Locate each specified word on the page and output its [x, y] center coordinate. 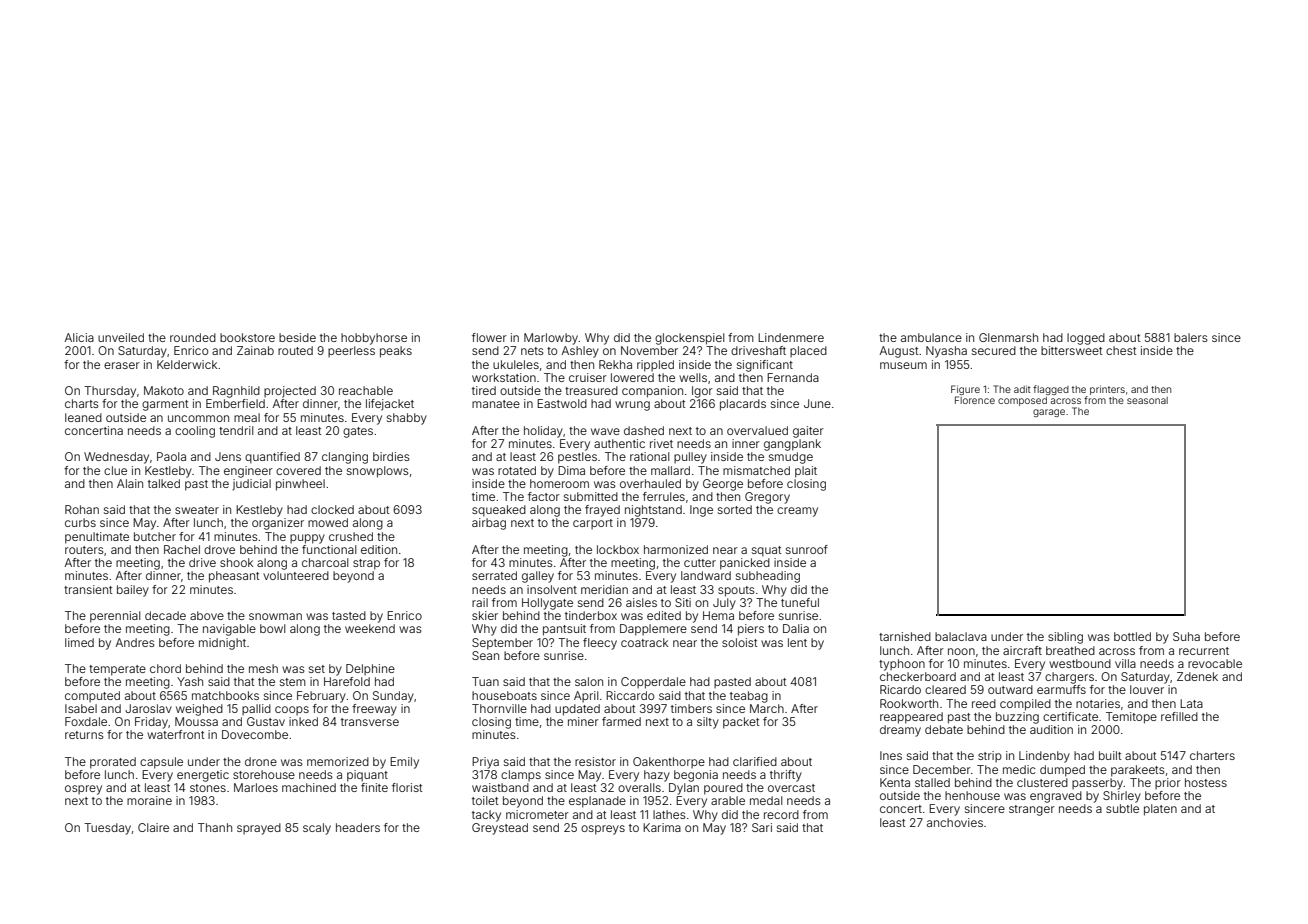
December [942, 769]
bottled [1132, 636]
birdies [391, 456]
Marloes [256, 787]
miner [583, 721]
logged [1086, 339]
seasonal [1147, 400]
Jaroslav [148, 708]
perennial [115, 617]
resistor [595, 761]
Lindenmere [791, 337]
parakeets [1138, 771]
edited [664, 615]
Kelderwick [187, 364]
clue [115, 470]
